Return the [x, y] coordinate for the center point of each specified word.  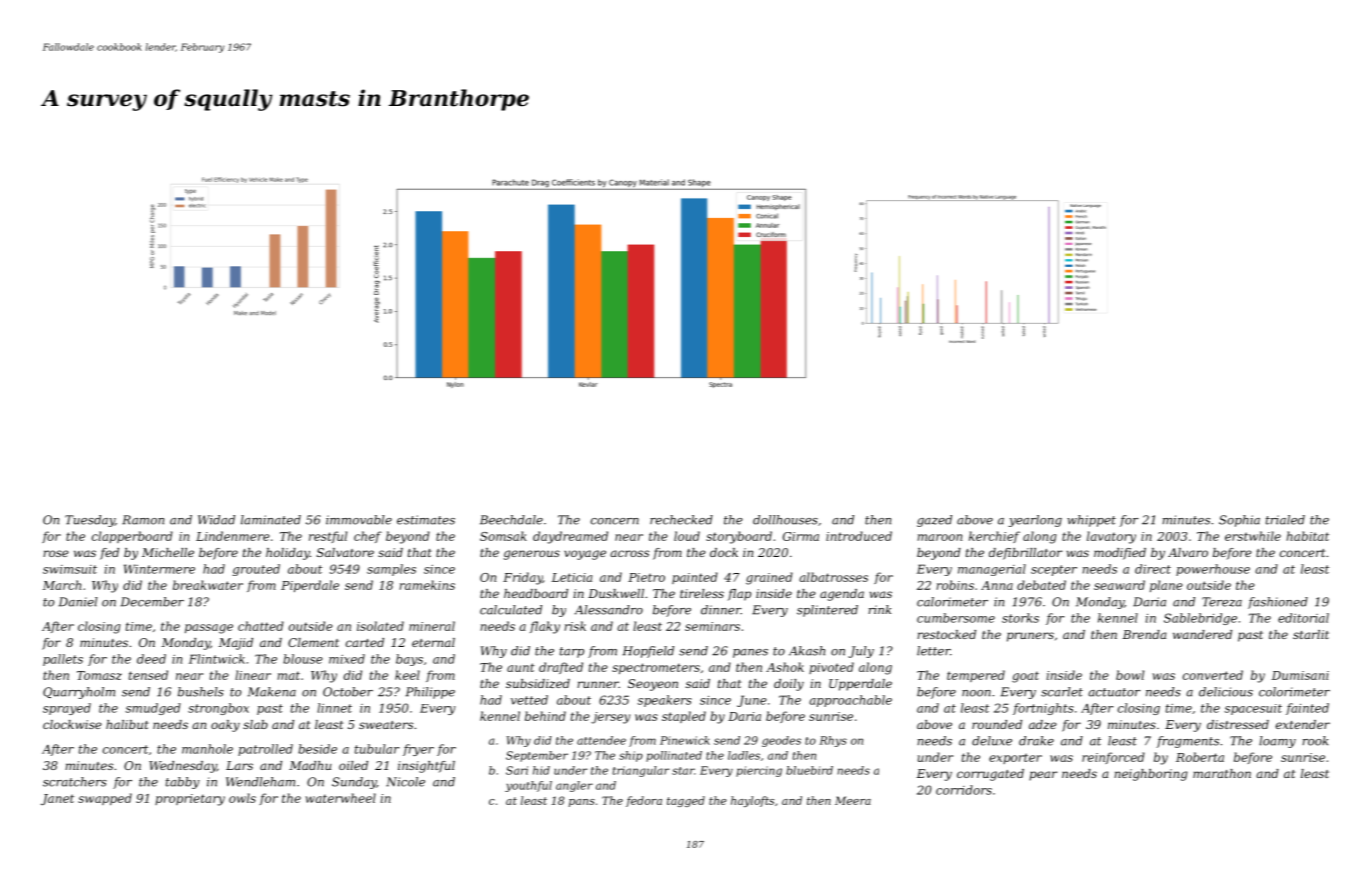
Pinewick [685, 740]
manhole [207, 749]
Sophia [1239, 521]
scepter [1054, 570]
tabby [183, 783]
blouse [303, 659]
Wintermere [159, 569]
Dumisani [1300, 675]
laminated [271, 520]
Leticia [572, 577]
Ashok [785, 667]
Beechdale [511, 520]
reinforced [1113, 758]
